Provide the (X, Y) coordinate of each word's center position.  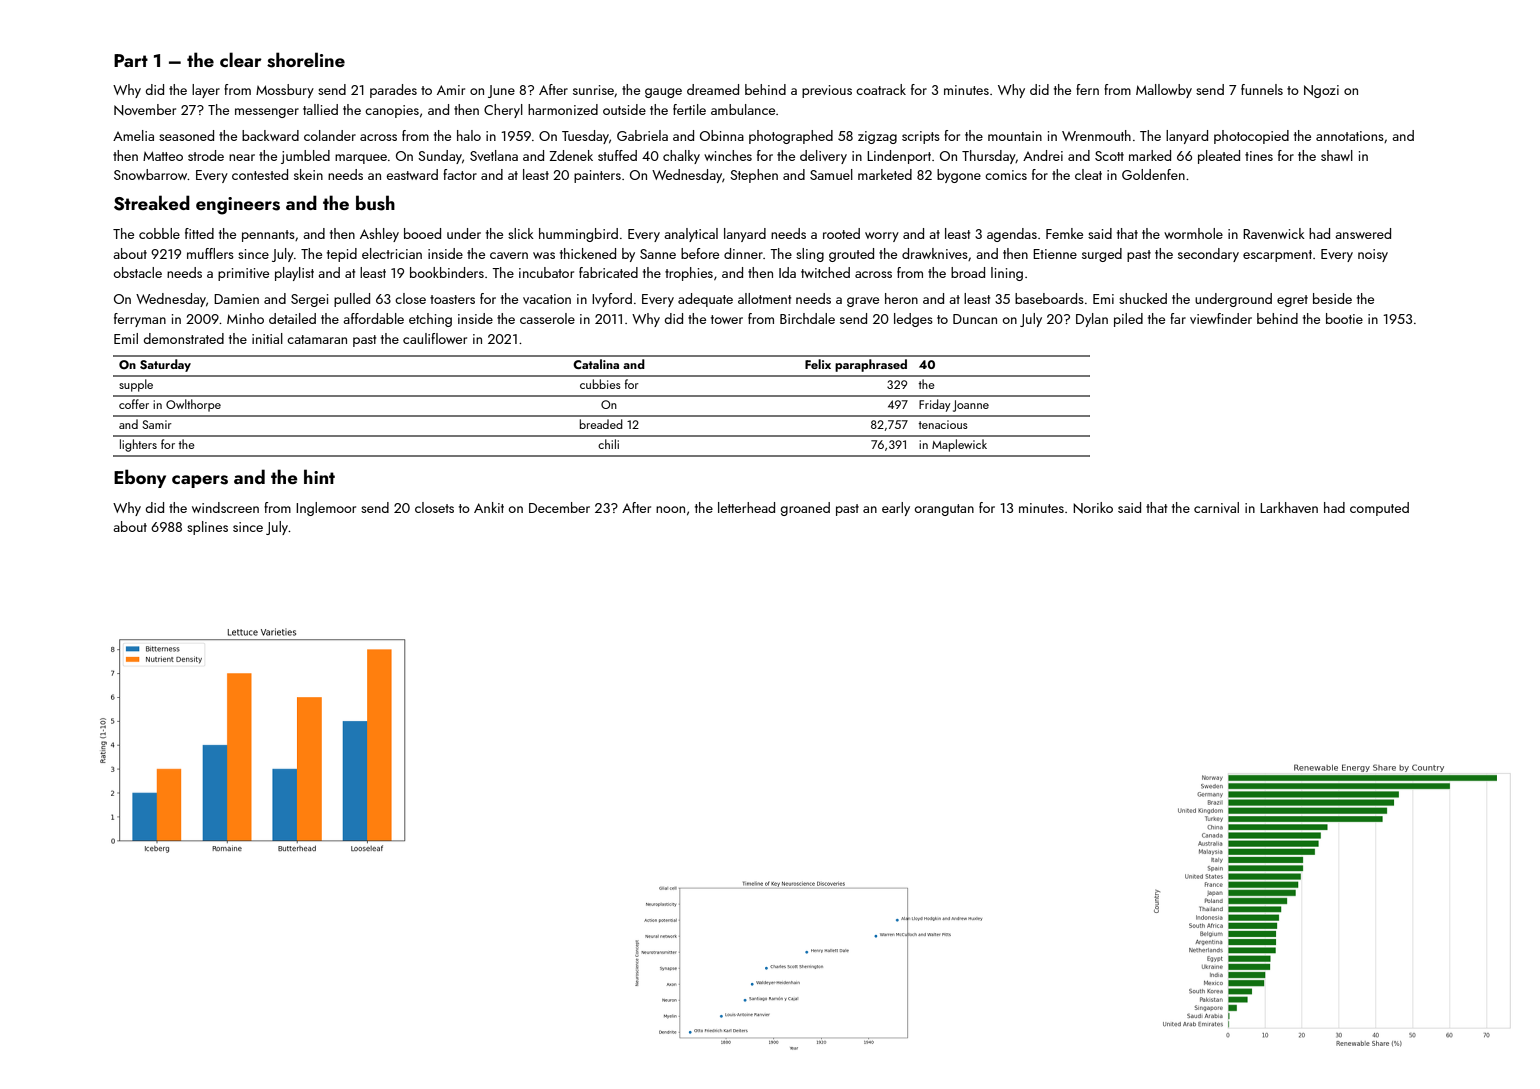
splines (207, 528)
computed (1379, 509)
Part (131, 60)
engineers (238, 206)
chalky (681, 157)
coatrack (881, 89)
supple (136, 385)
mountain (1015, 136)
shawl (1337, 155)
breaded (601, 424)
